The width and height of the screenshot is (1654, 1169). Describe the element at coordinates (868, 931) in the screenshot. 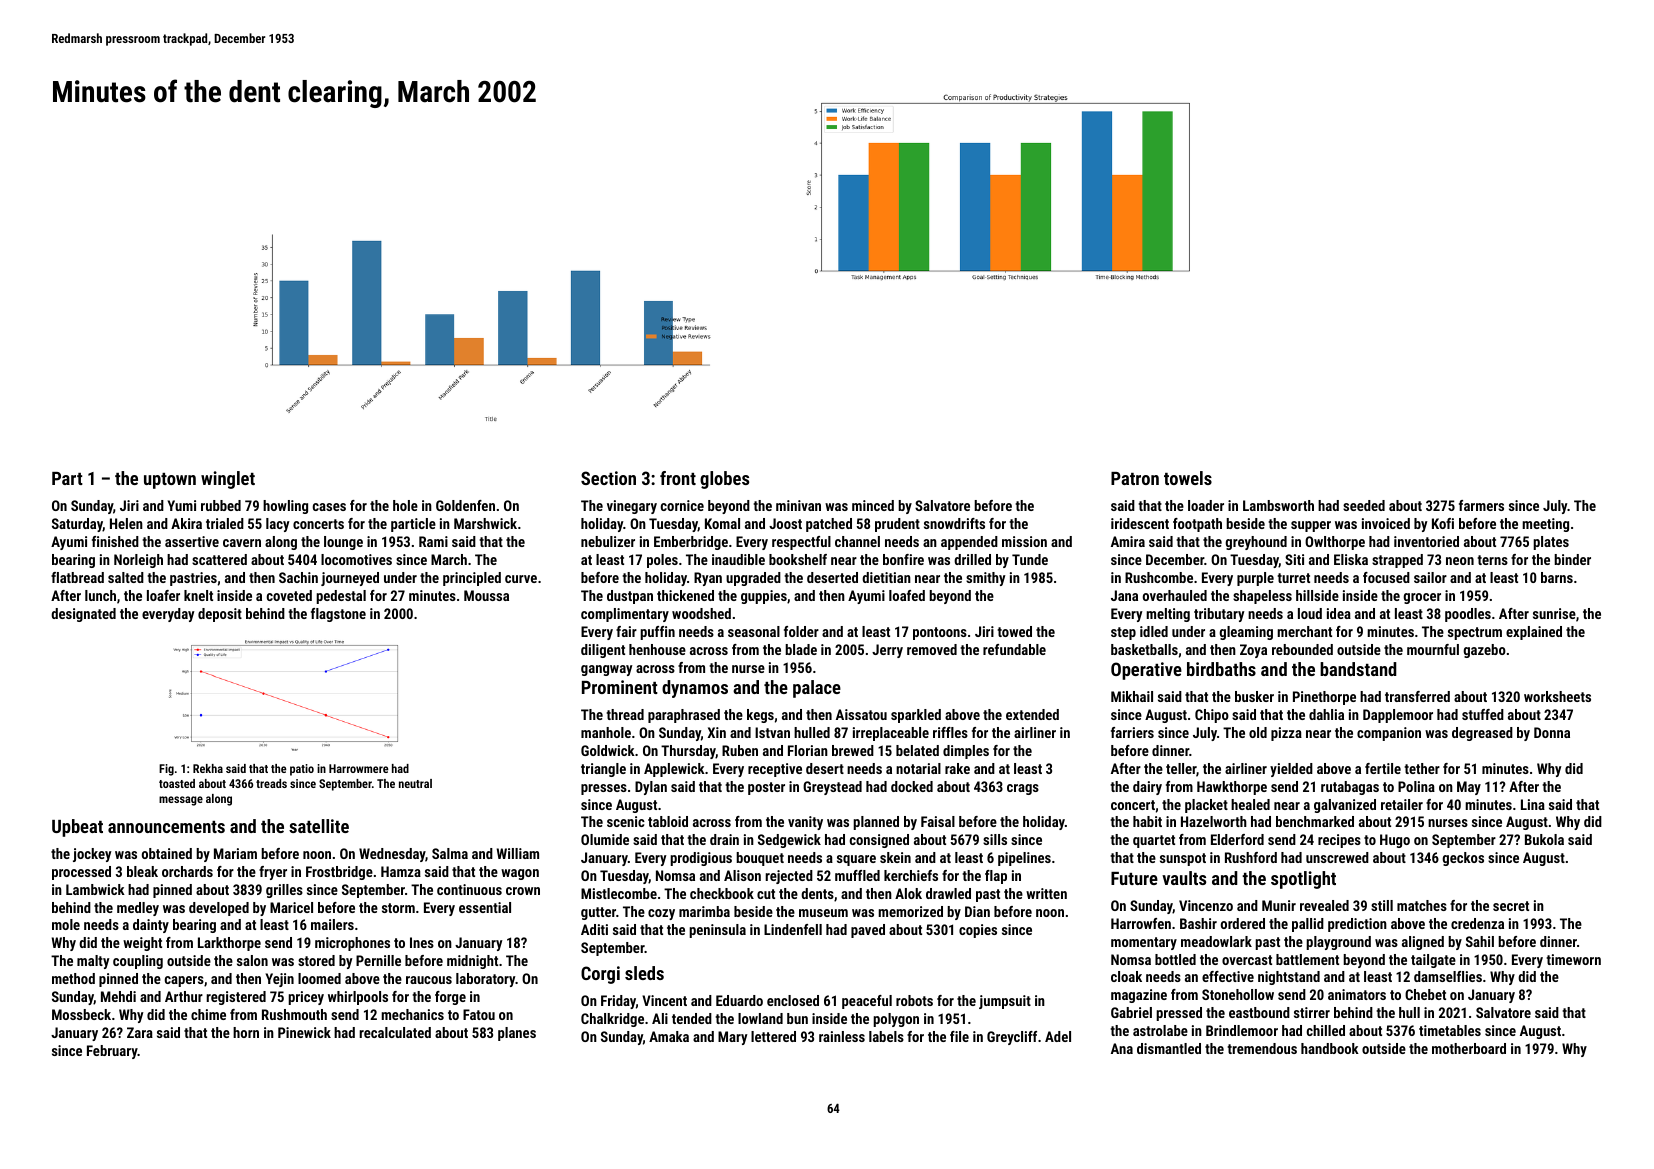

I see `paved` at that location.
